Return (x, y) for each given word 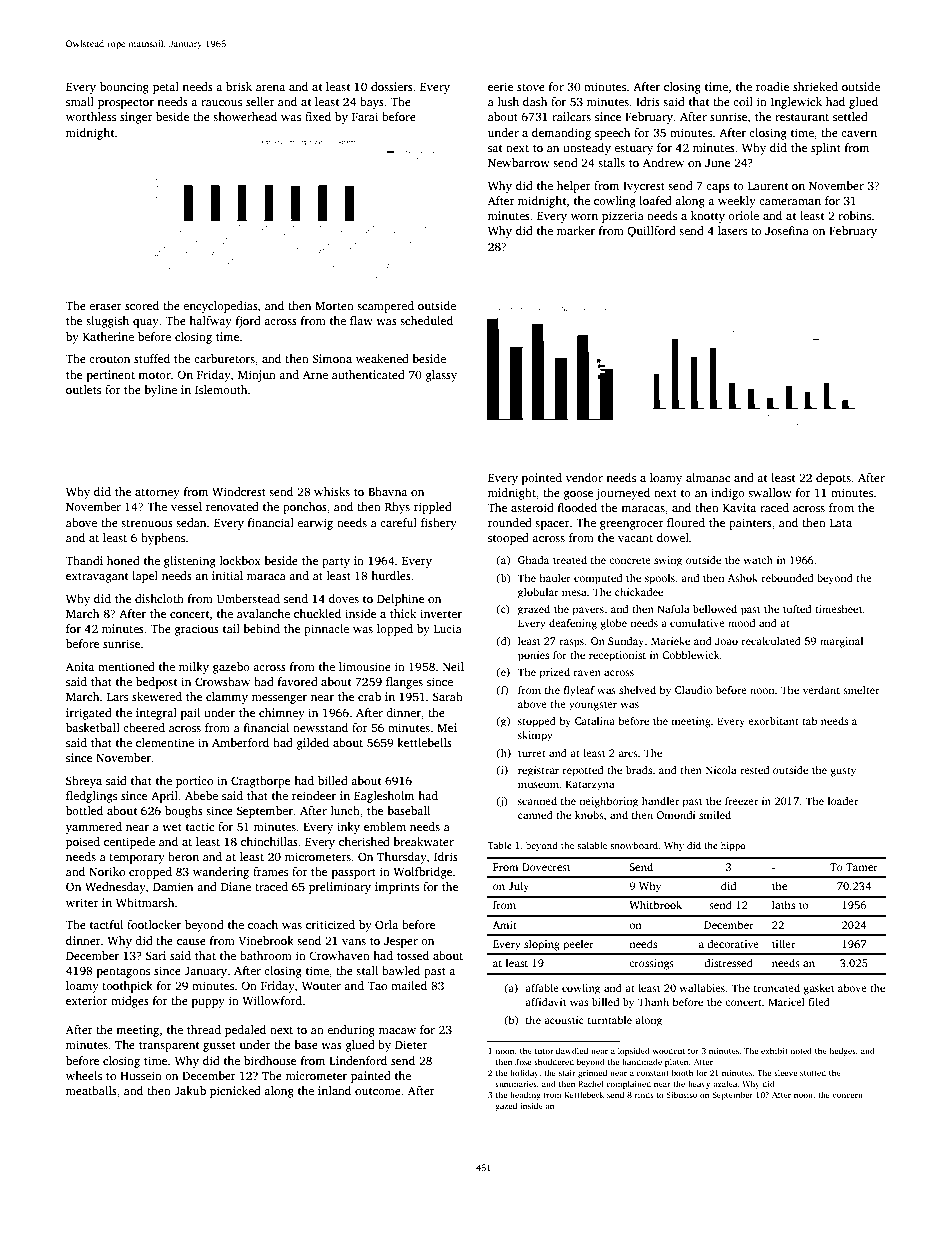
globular (538, 593)
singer (136, 118)
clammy (227, 698)
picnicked (235, 1092)
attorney (157, 494)
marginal (841, 642)
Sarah (448, 696)
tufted (797, 609)
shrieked (815, 86)
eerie (500, 86)
